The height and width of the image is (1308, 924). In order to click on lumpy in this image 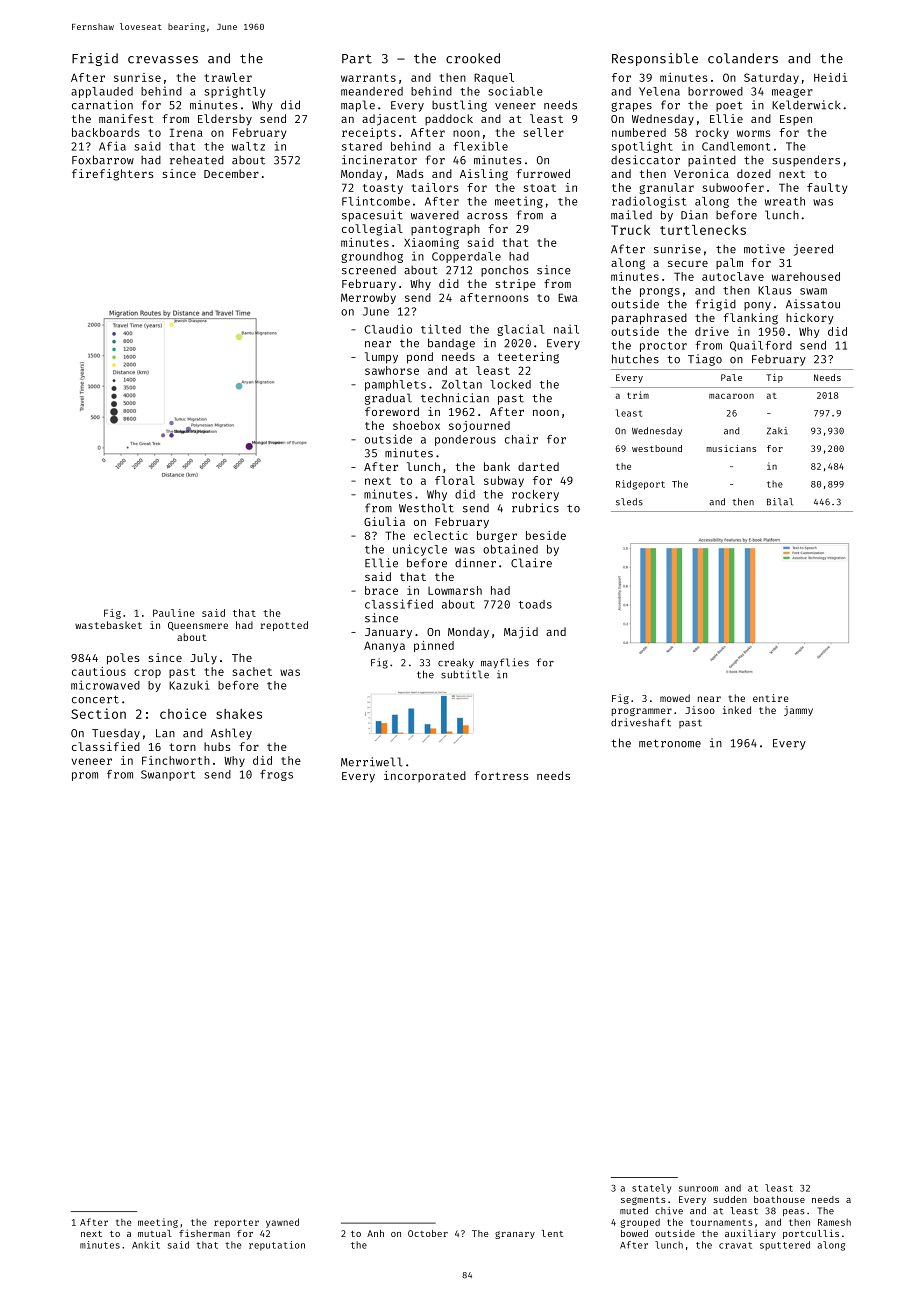, I will do `click(381, 358)`.
